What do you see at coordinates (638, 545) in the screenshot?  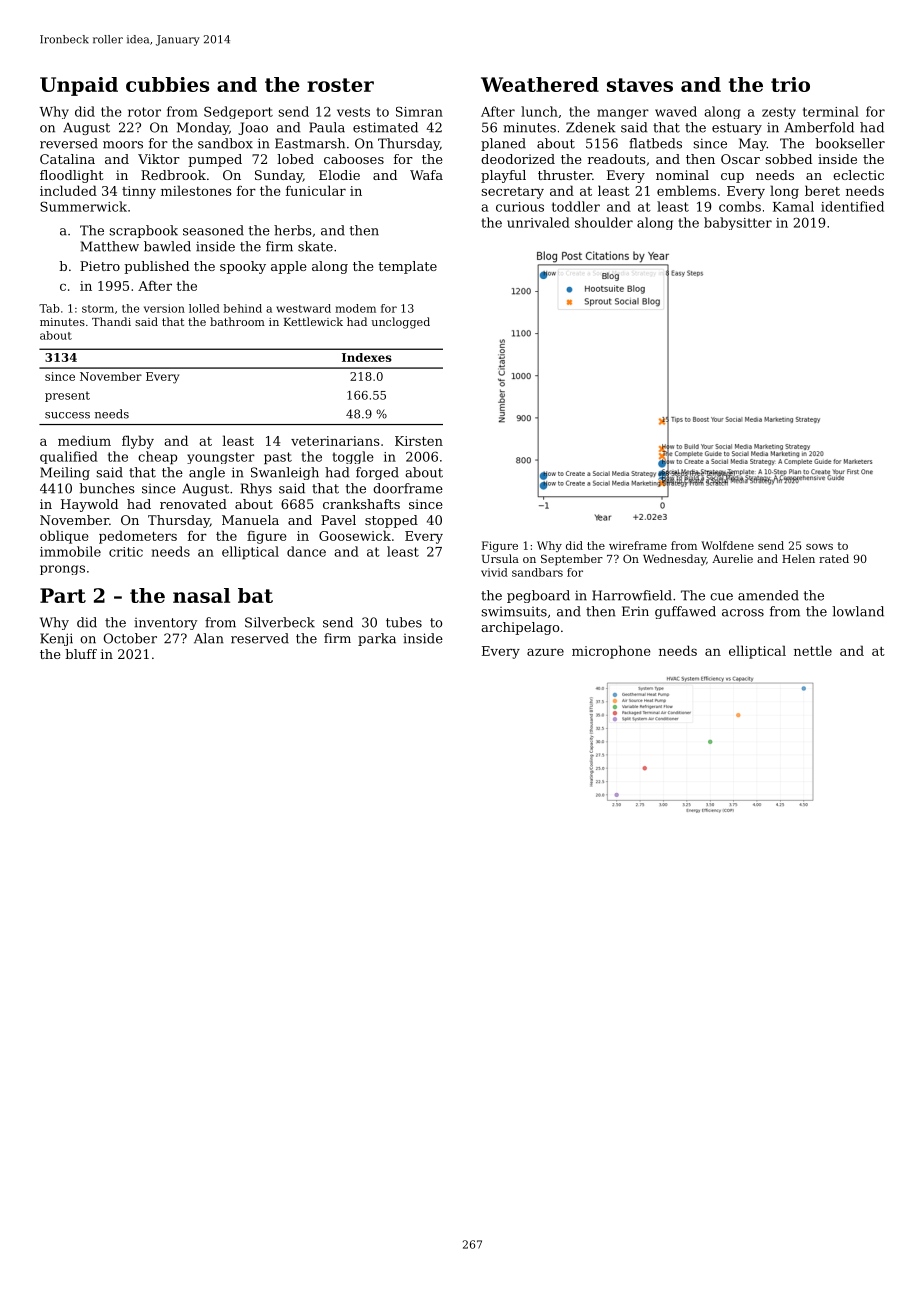 I see `wireframe` at bounding box center [638, 545].
